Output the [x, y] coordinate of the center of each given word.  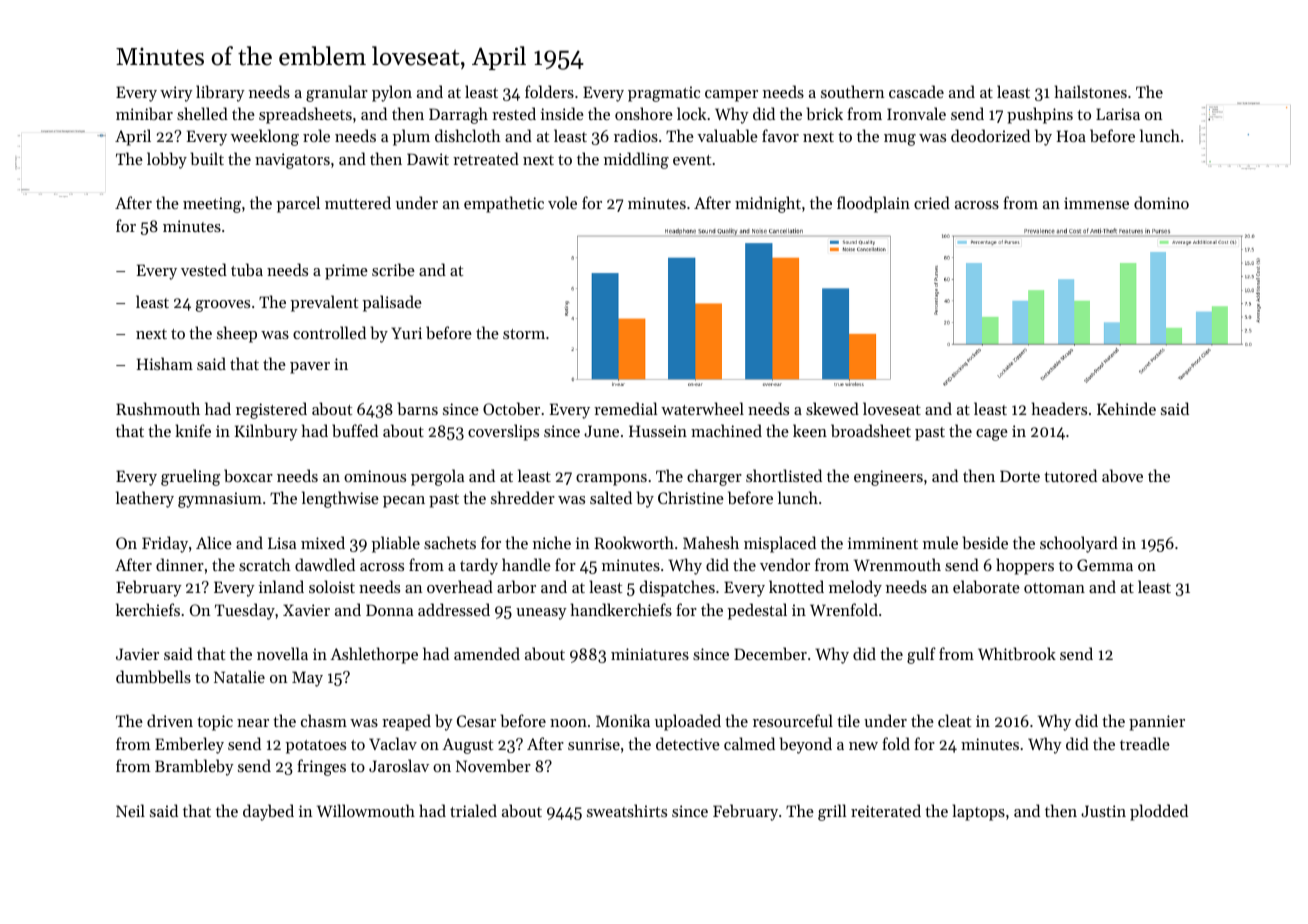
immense [1096, 203]
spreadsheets [305, 115]
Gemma [1105, 565]
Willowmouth [366, 810]
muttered [358, 202]
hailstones [1091, 91]
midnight [768, 204]
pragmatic [664, 94]
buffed [355, 430]
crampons [611, 480]
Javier [137, 654]
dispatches [677, 588]
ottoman [1054, 588]
